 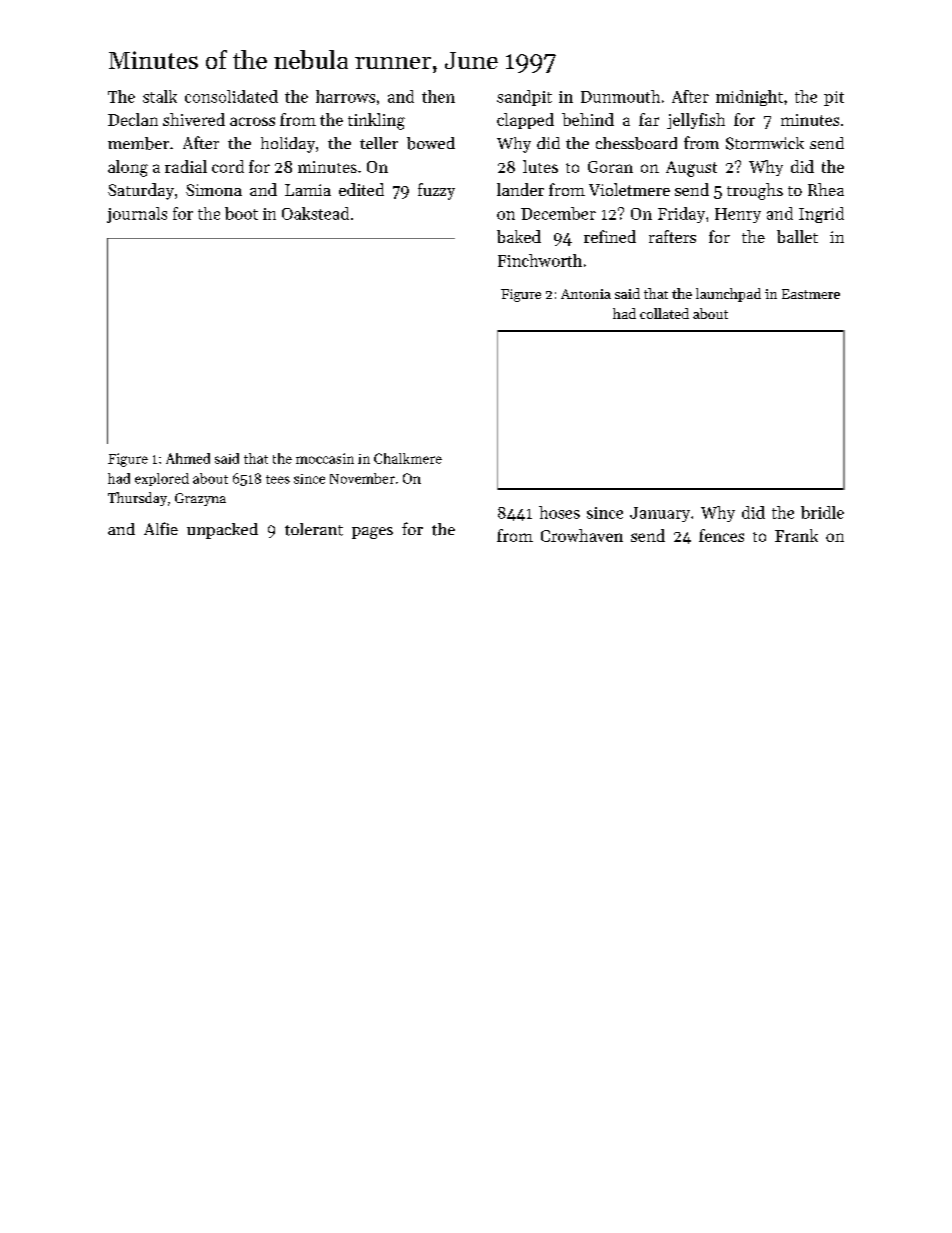 What do you see at coordinates (519, 236) in the screenshot?
I see `baked` at bounding box center [519, 236].
